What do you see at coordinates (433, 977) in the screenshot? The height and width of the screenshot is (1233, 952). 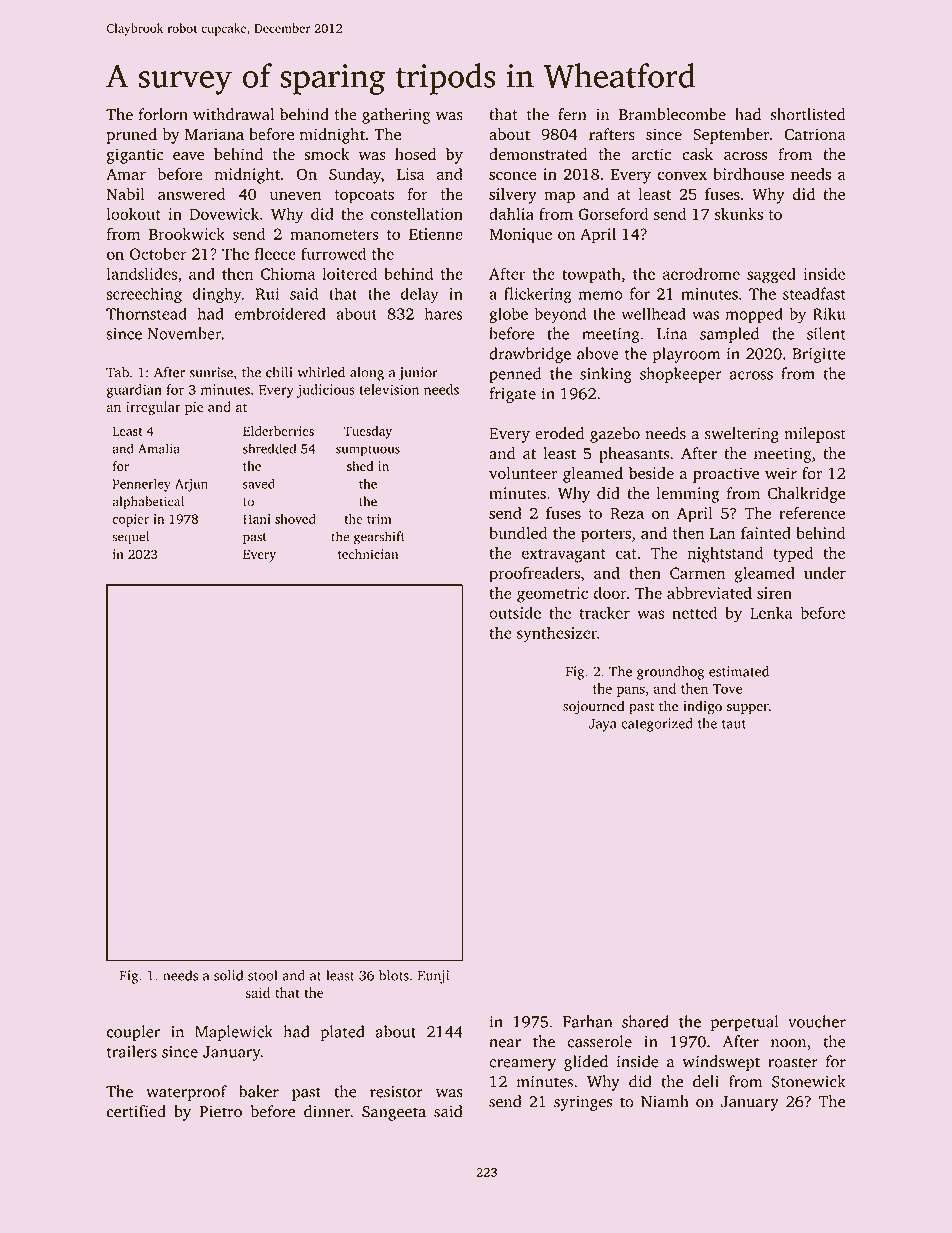 I see `Eunji` at bounding box center [433, 977].
